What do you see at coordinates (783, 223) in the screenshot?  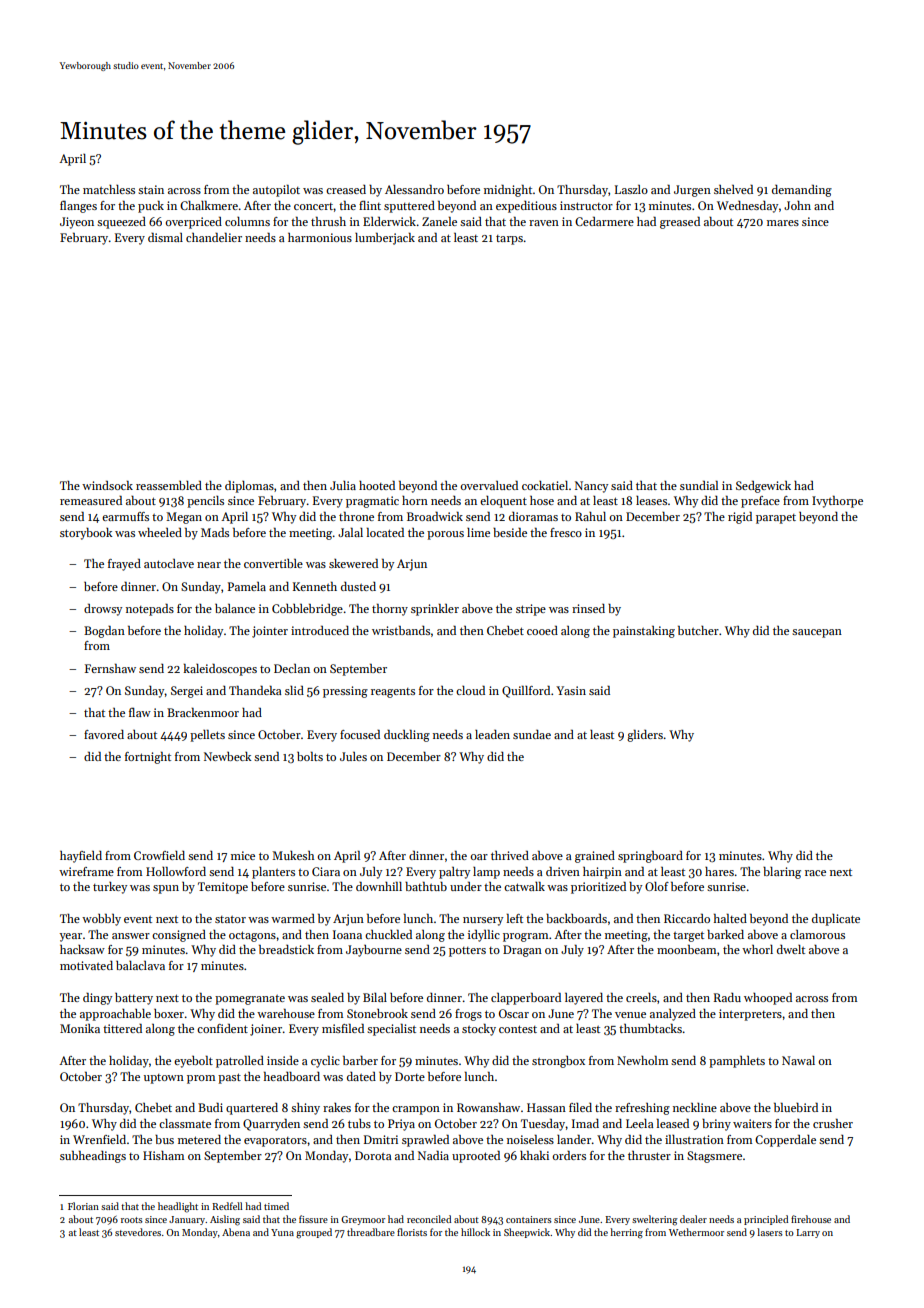 I see `mares` at bounding box center [783, 223].
